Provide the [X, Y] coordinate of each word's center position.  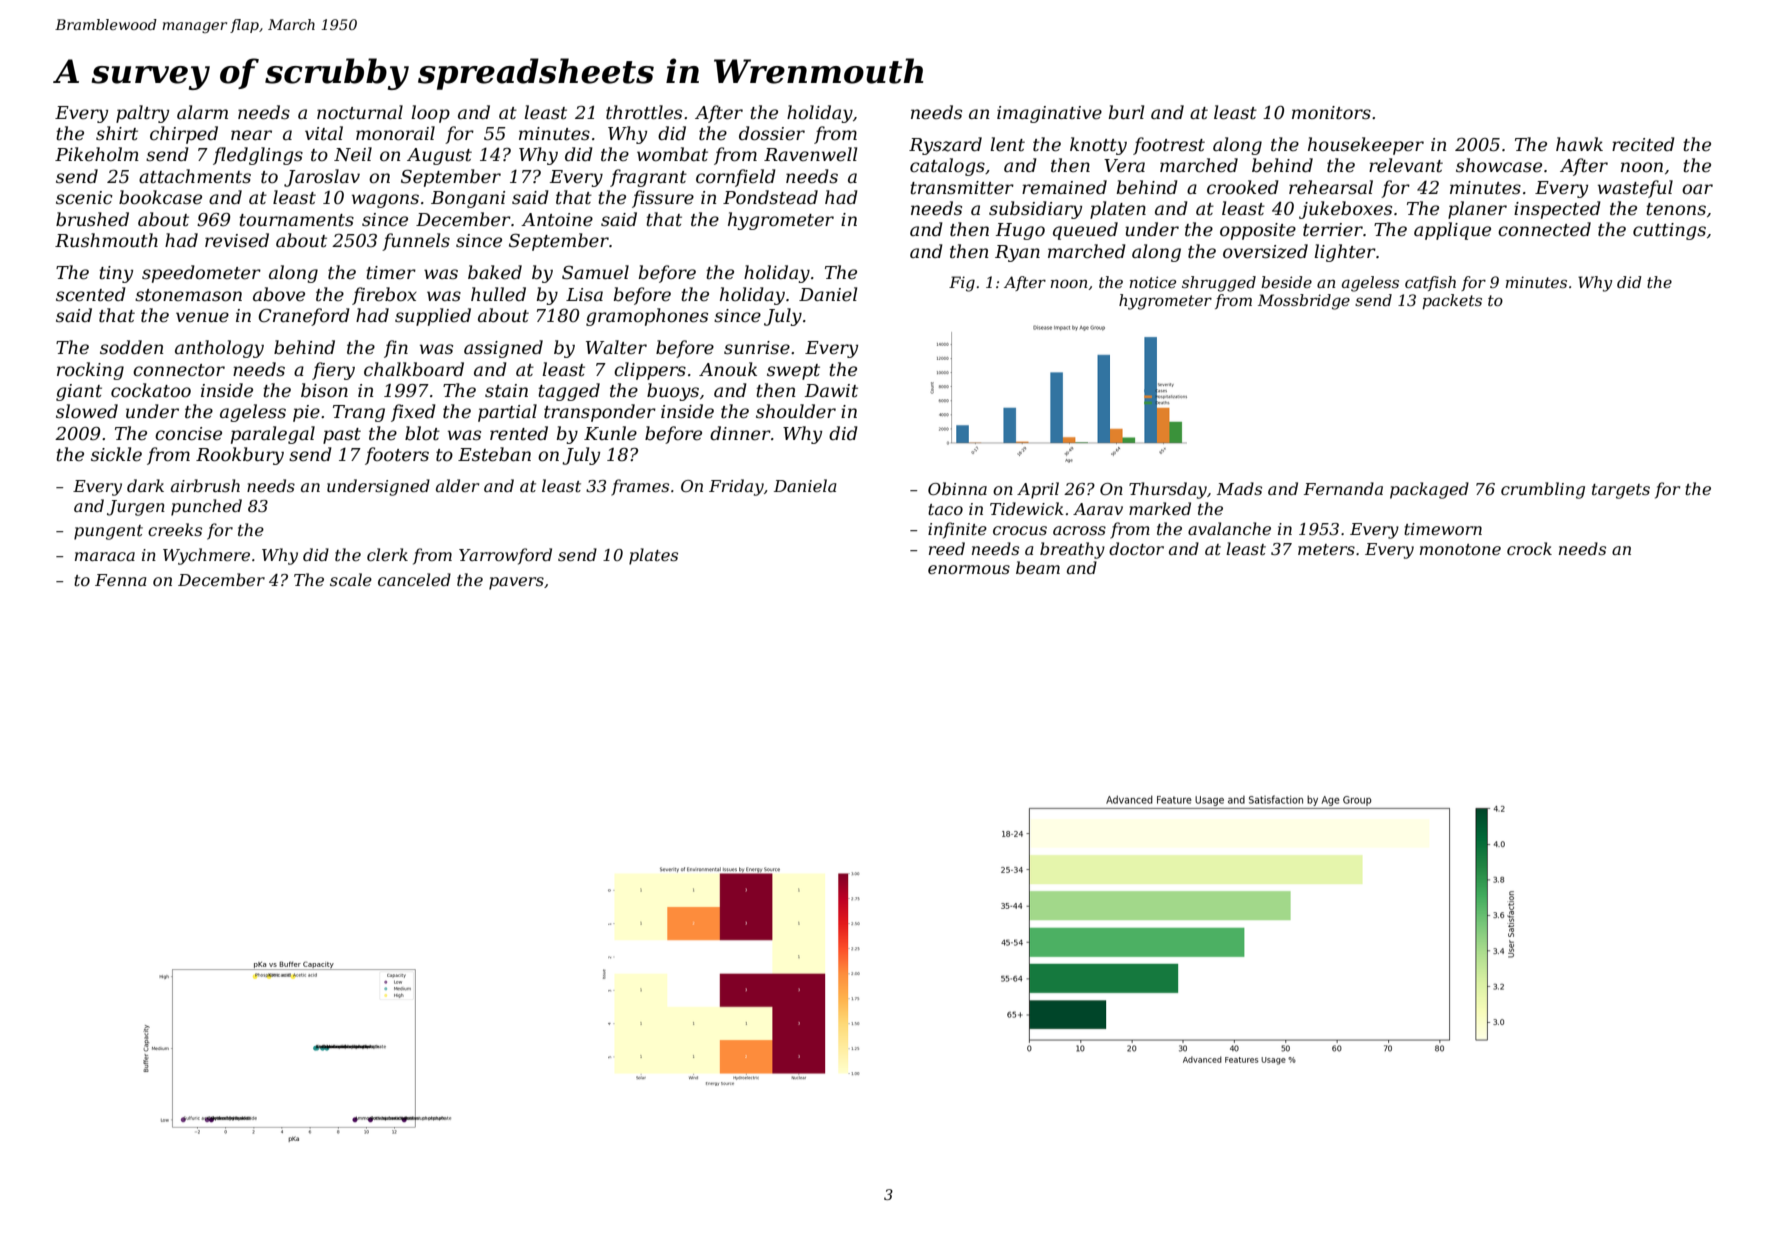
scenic [84, 198]
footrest [1169, 146]
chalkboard [414, 369]
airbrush [205, 485]
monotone [1460, 549]
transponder [600, 413]
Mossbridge [1304, 302]
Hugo [1020, 231]
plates [653, 556]
